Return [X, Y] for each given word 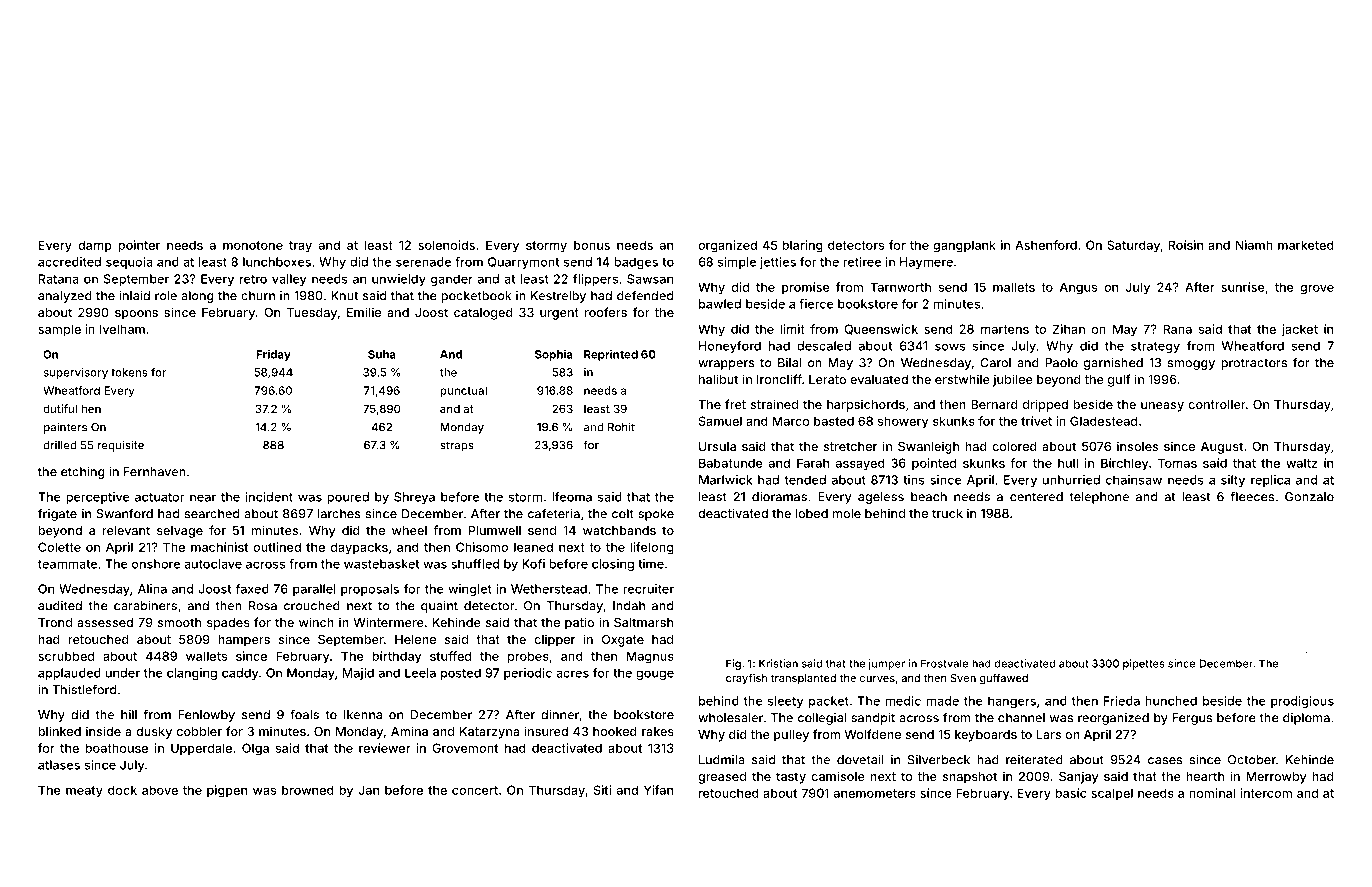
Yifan [658, 790]
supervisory [76, 373]
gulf [1119, 380]
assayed [860, 464]
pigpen [227, 791]
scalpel [1112, 794]
